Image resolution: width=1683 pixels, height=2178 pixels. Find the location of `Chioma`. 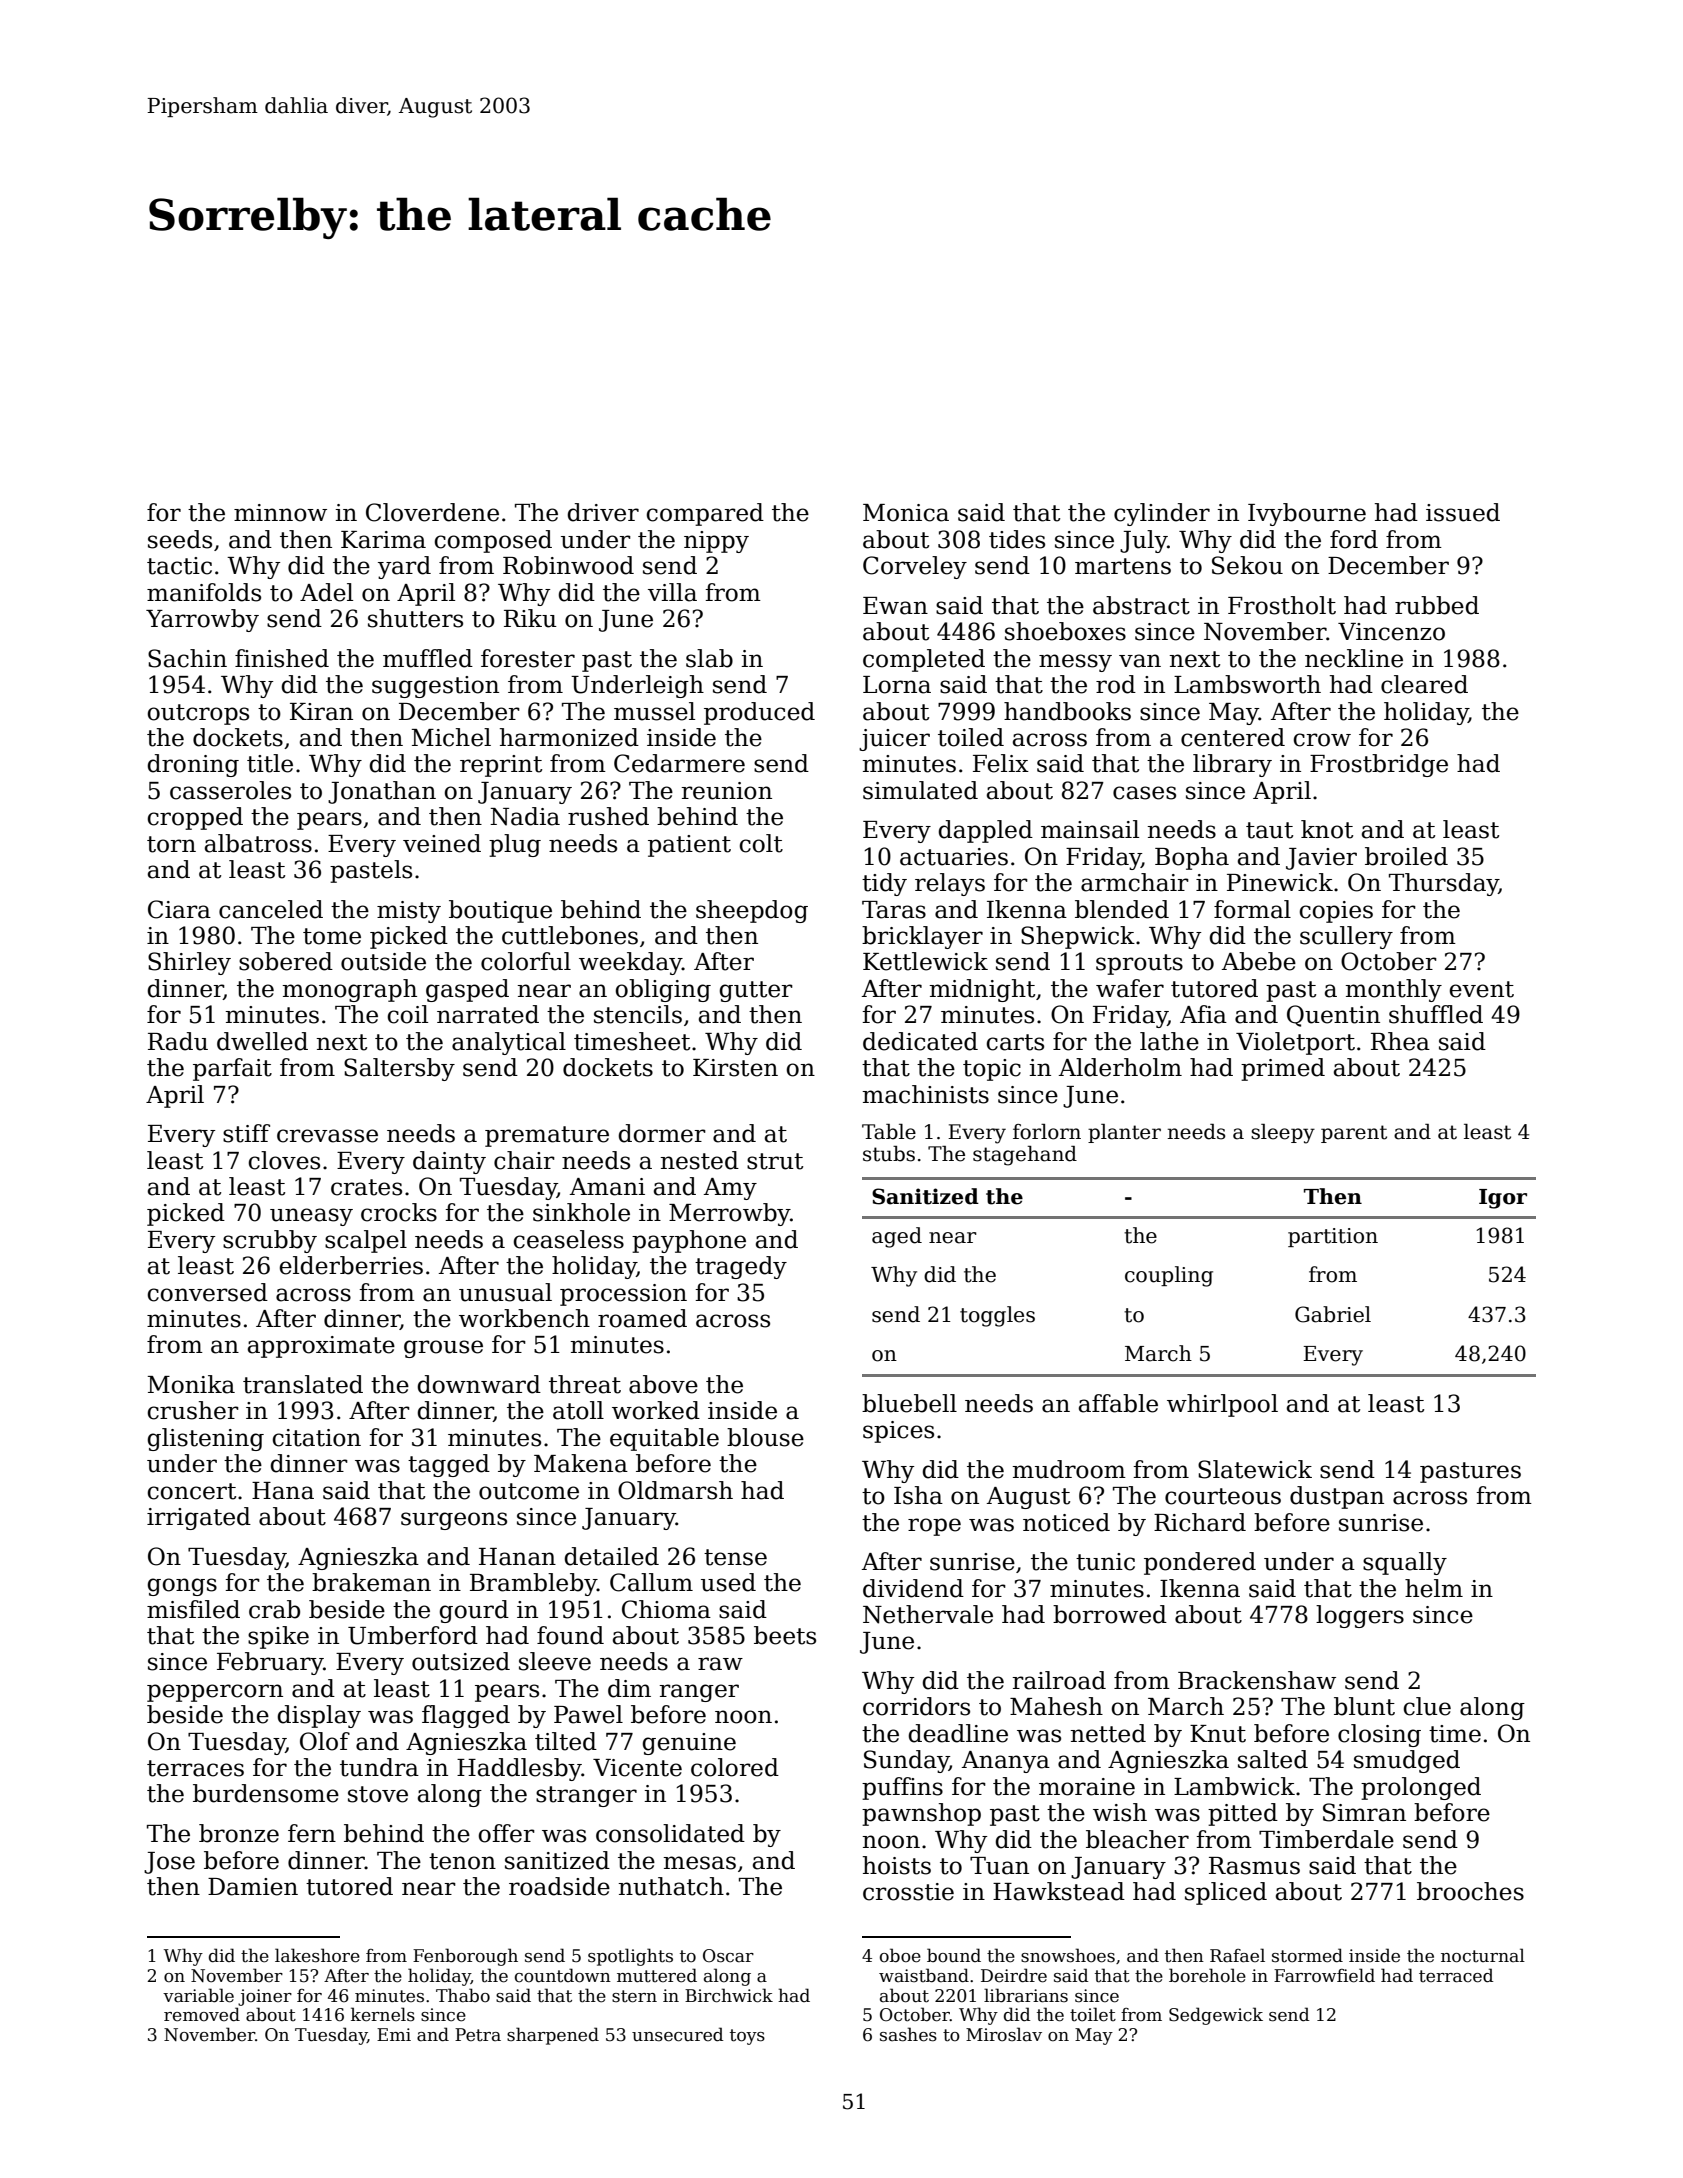

Chioma is located at coordinates (666, 1609).
